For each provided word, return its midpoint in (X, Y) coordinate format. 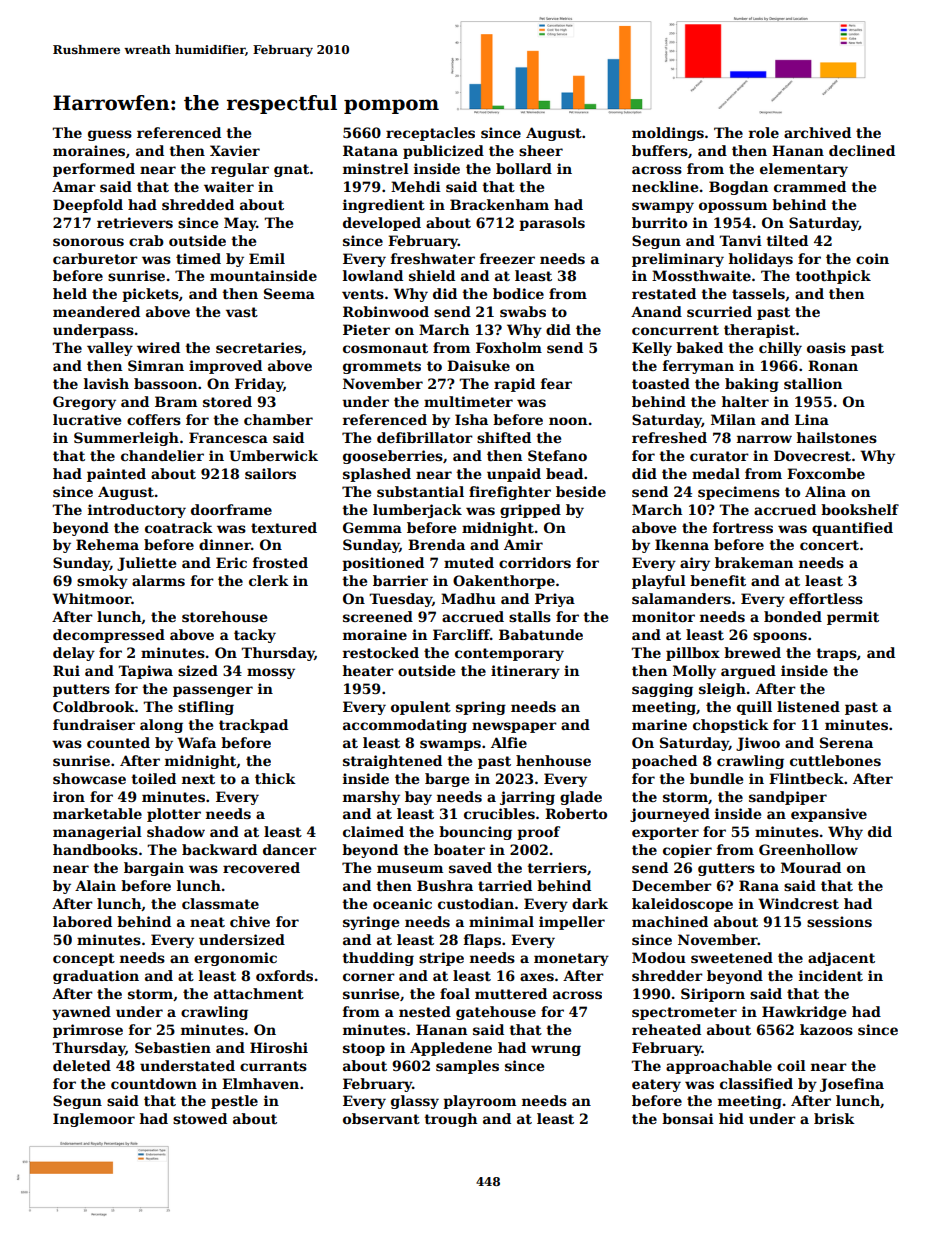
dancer (290, 849)
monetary (571, 959)
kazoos (826, 1029)
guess (110, 135)
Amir (523, 544)
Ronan (833, 365)
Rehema (107, 544)
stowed (200, 1118)
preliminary (678, 260)
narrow (764, 439)
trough (450, 1120)
